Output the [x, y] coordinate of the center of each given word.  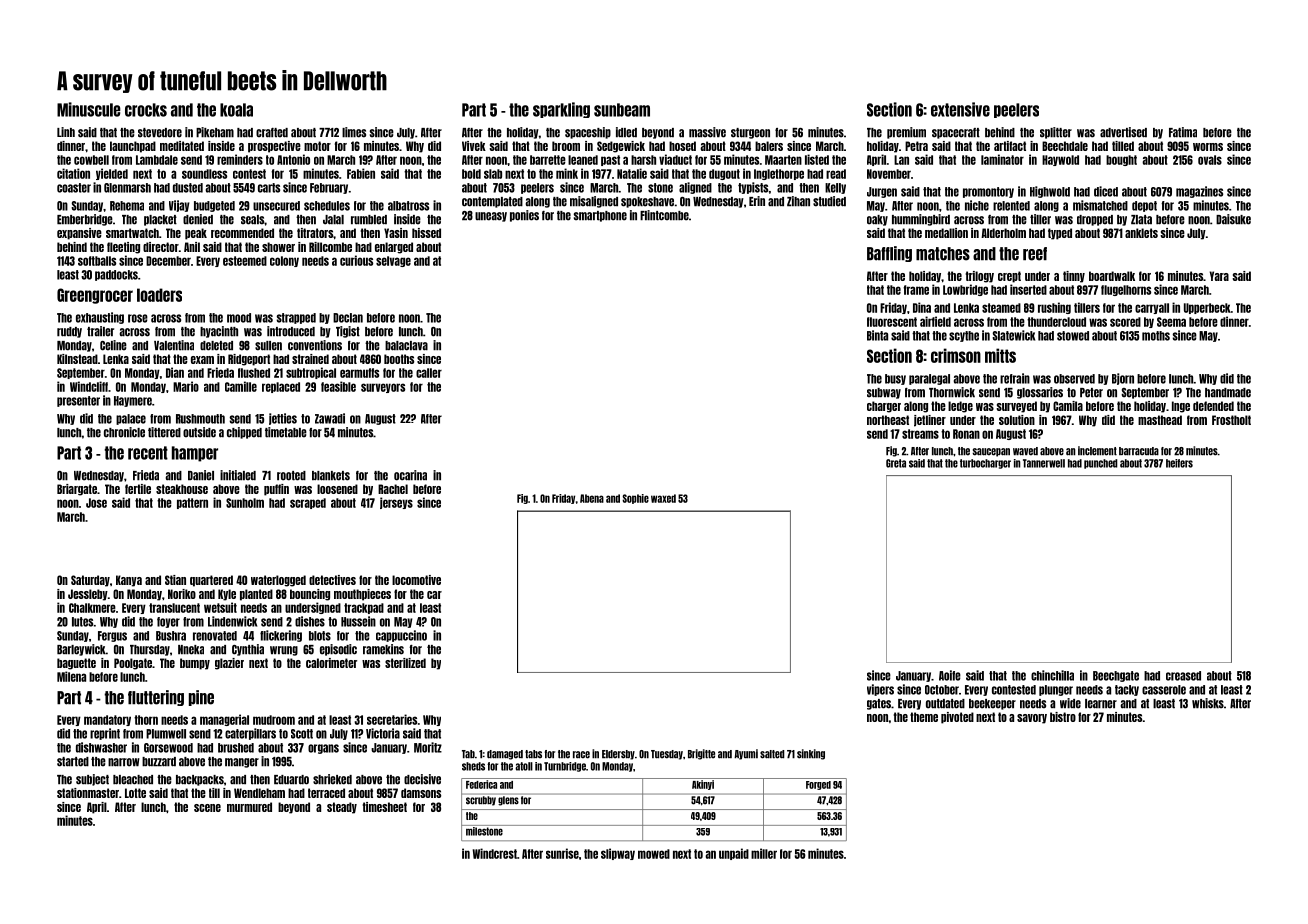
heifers [1179, 463]
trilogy [980, 277]
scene [207, 808]
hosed [682, 146]
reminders [240, 159]
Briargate [77, 490]
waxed [663, 498]
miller [764, 853]
